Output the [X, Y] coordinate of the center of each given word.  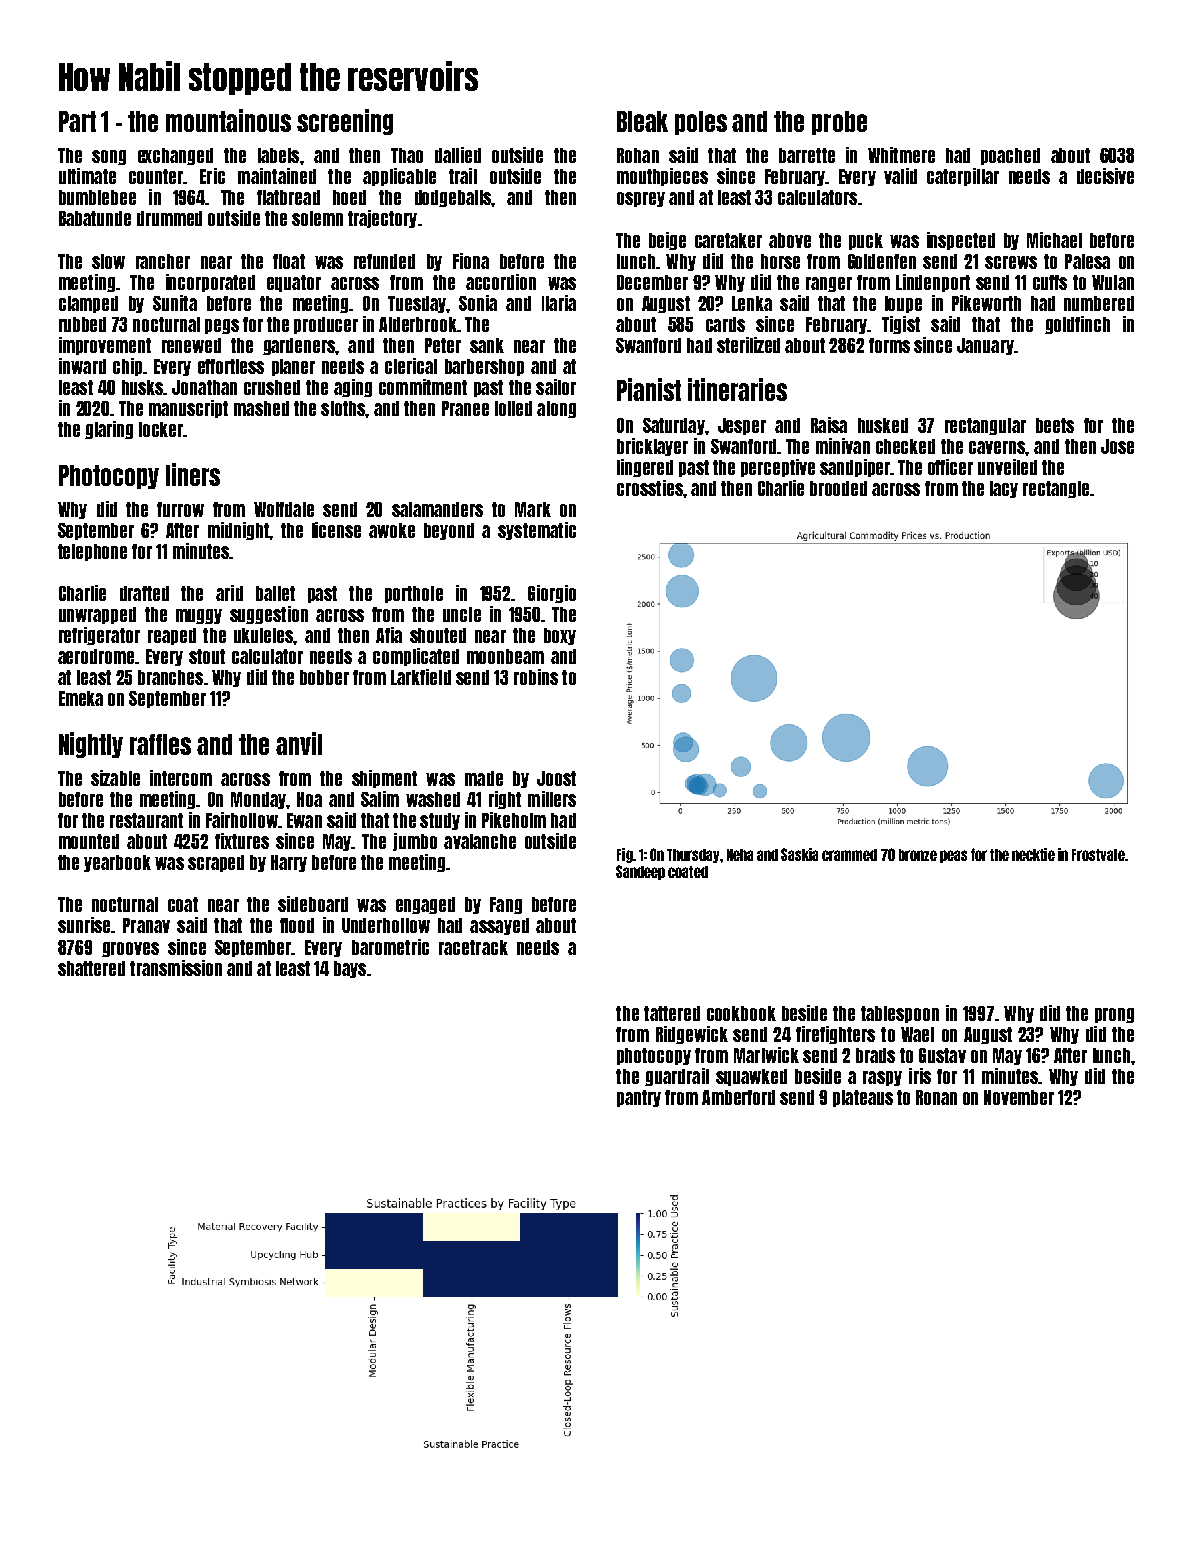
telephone [92, 552]
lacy [1004, 489]
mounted [89, 841]
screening [345, 122]
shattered [91, 968]
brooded [838, 488]
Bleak [642, 121]
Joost [556, 778]
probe [839, 123]
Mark [533, 509]
